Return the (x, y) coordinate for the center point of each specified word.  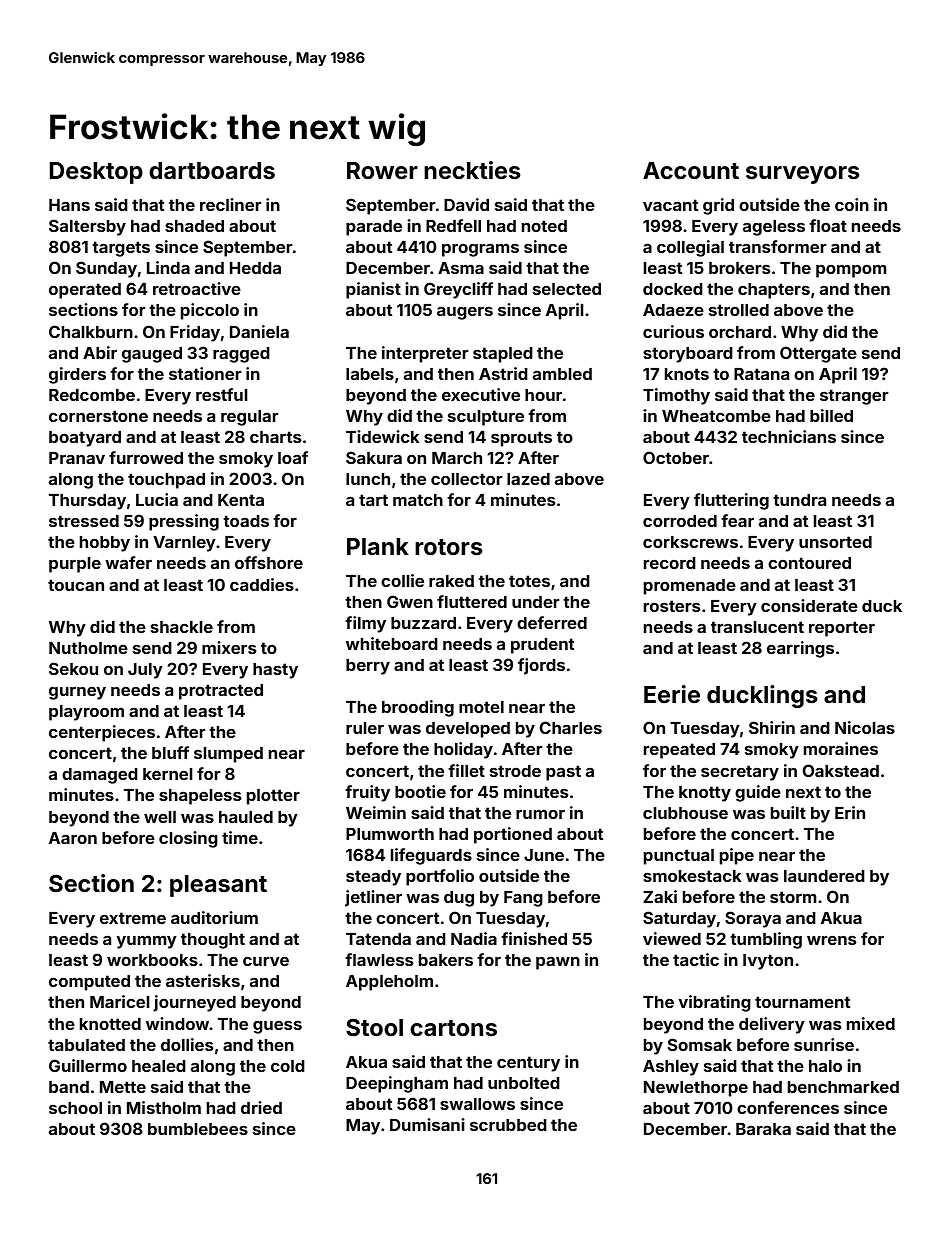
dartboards (212, 170)
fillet (466, 770)
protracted (221, 692)
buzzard (423, 623)
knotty (705, 794)
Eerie (672, 694)
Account (691, 170)
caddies (262, 584)
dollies (187, 1044)
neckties (472, 170)
